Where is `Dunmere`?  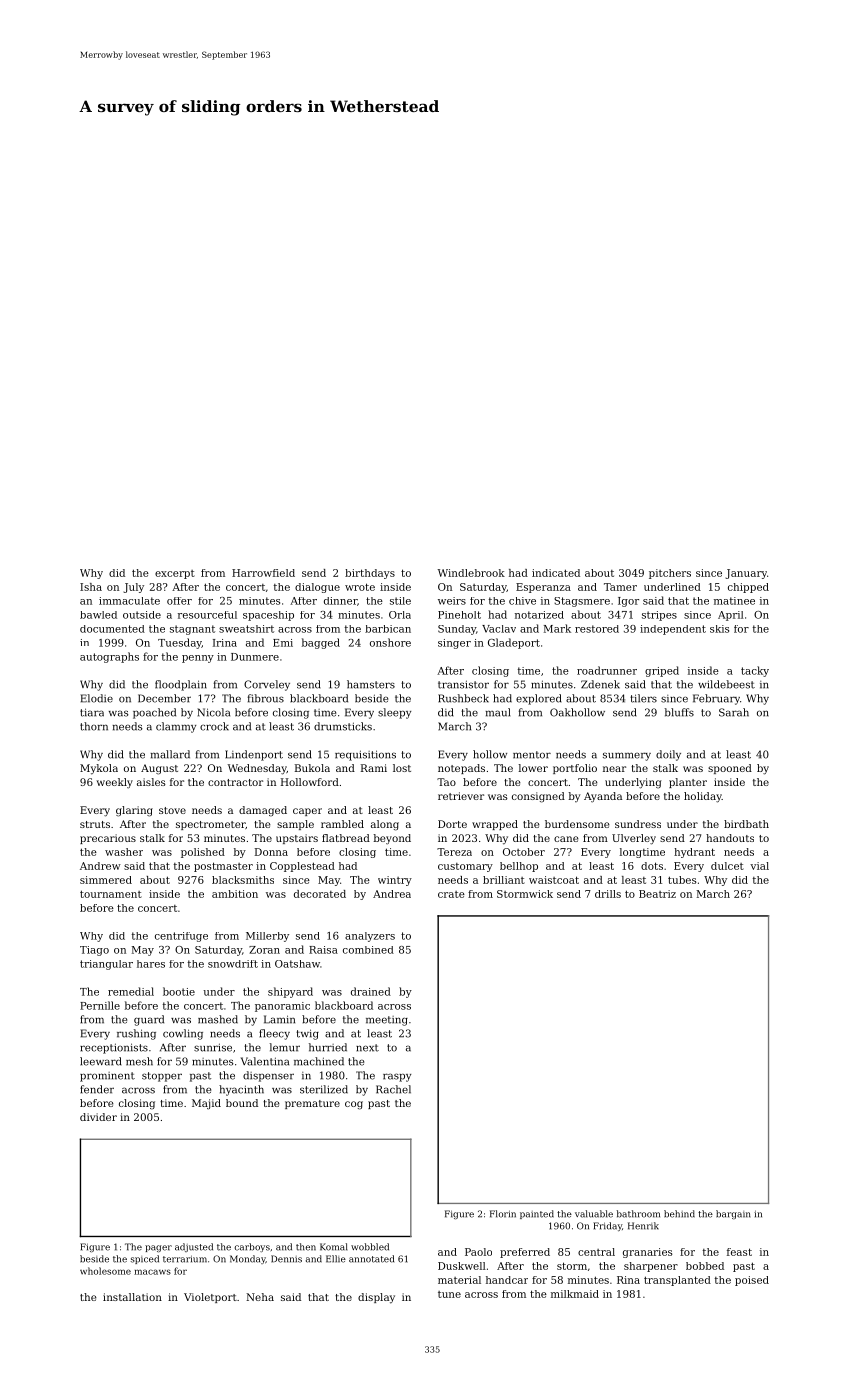 Dunmere is located at coordinates (255, 657).
